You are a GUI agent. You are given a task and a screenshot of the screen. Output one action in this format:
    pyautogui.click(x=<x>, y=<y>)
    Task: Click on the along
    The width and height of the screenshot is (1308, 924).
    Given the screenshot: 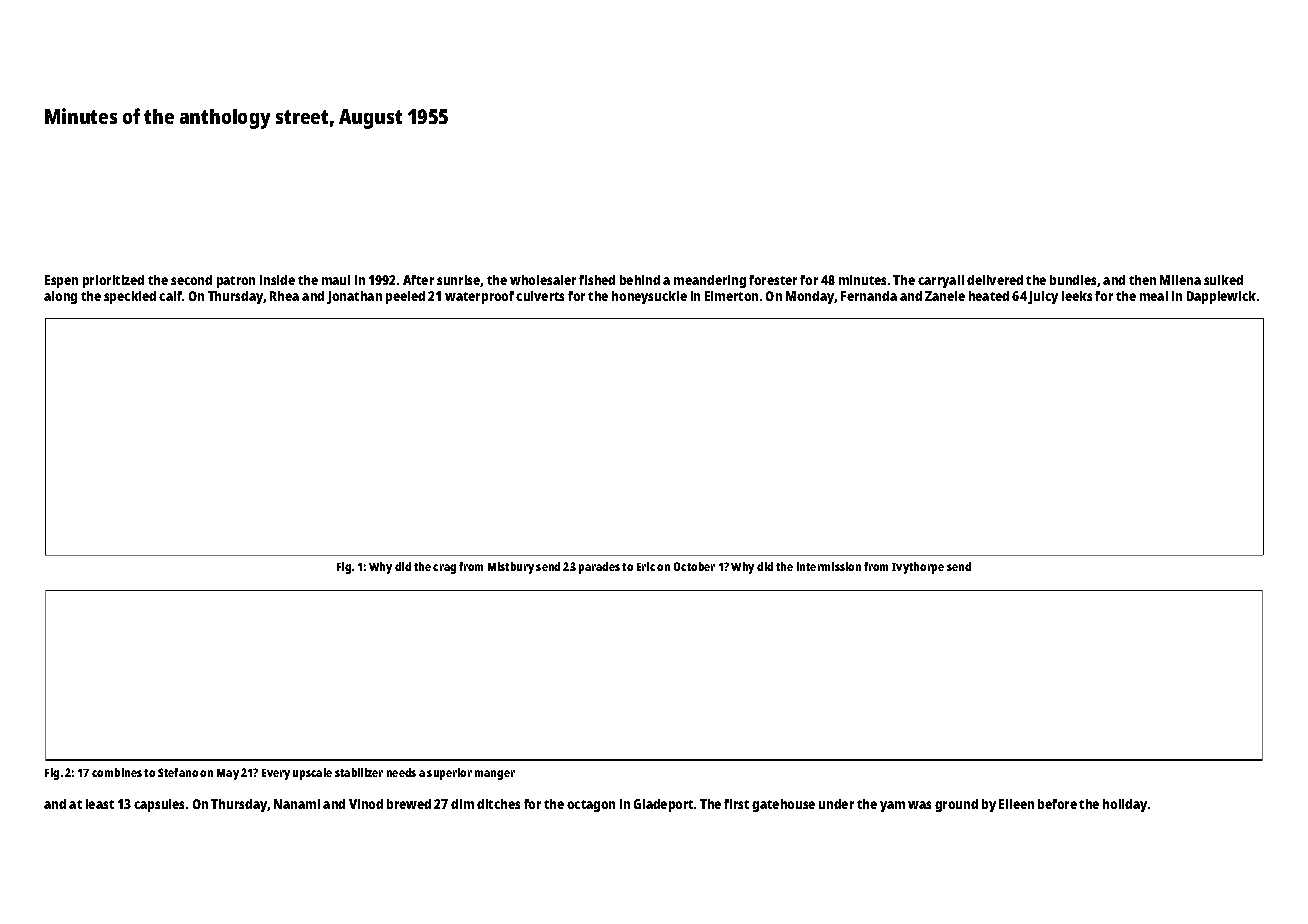 What is the action you would take?
    pyautogui.click(x=60, y=297)
